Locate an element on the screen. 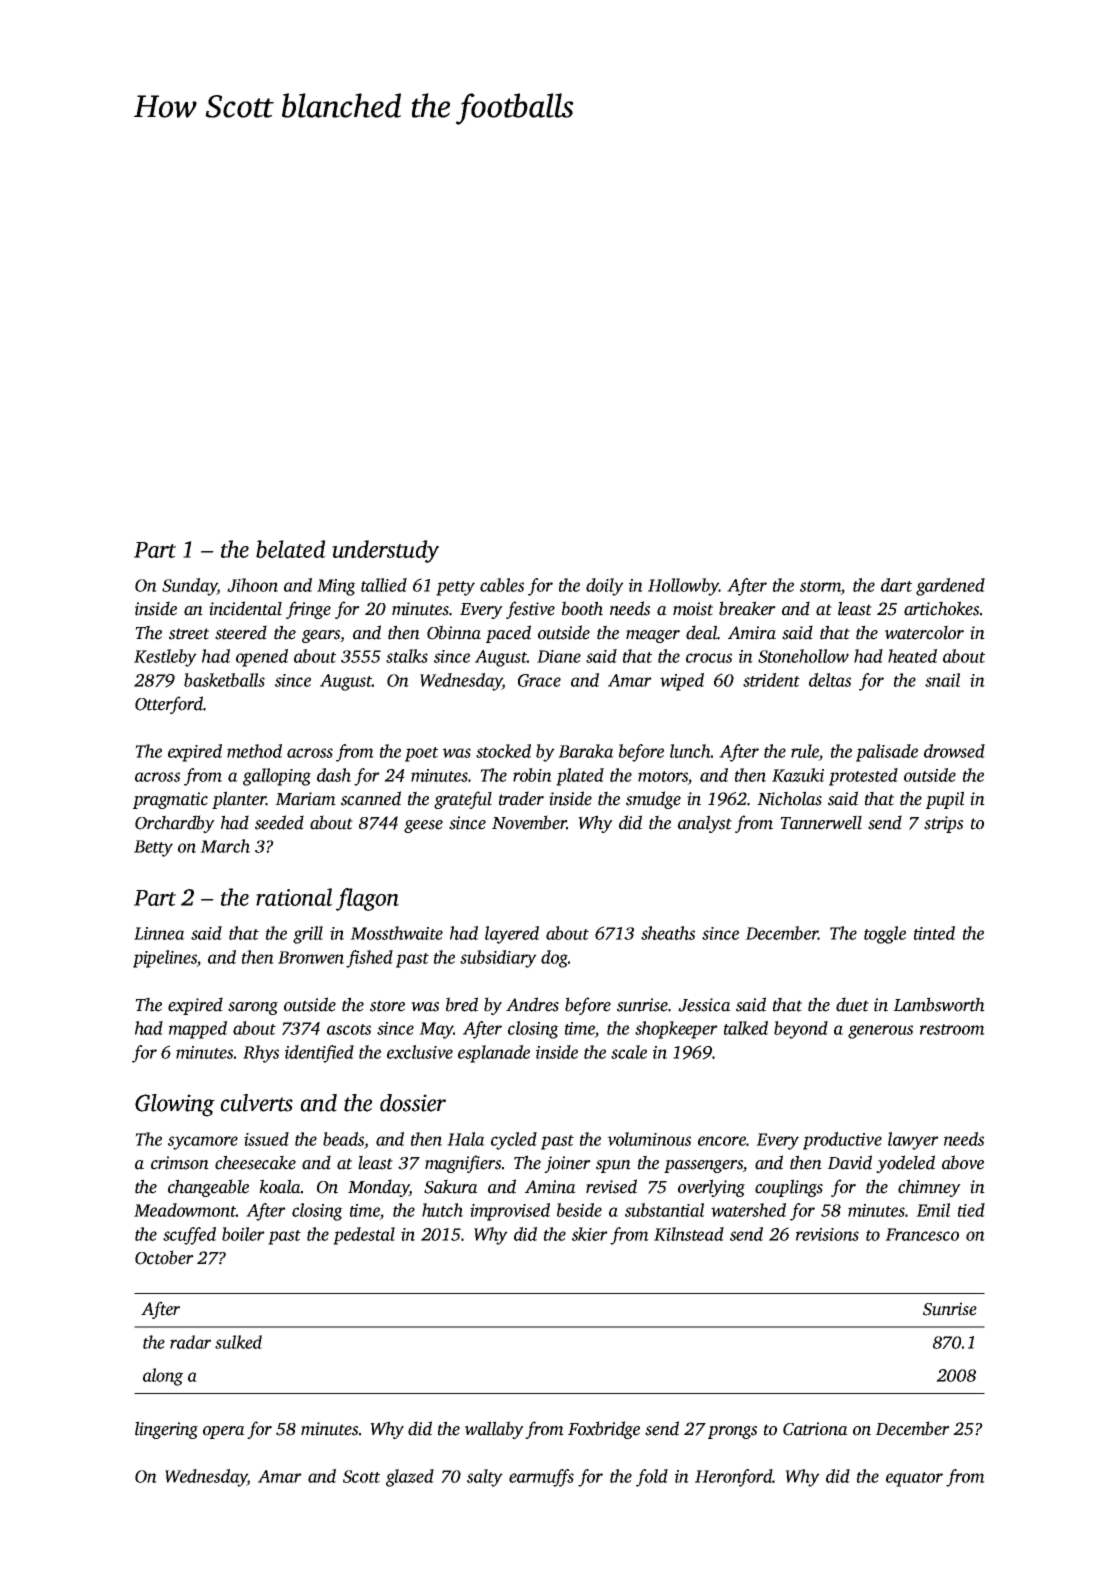 The image size is (1119, 1582). understudy is located at coordinates (385, 551).
